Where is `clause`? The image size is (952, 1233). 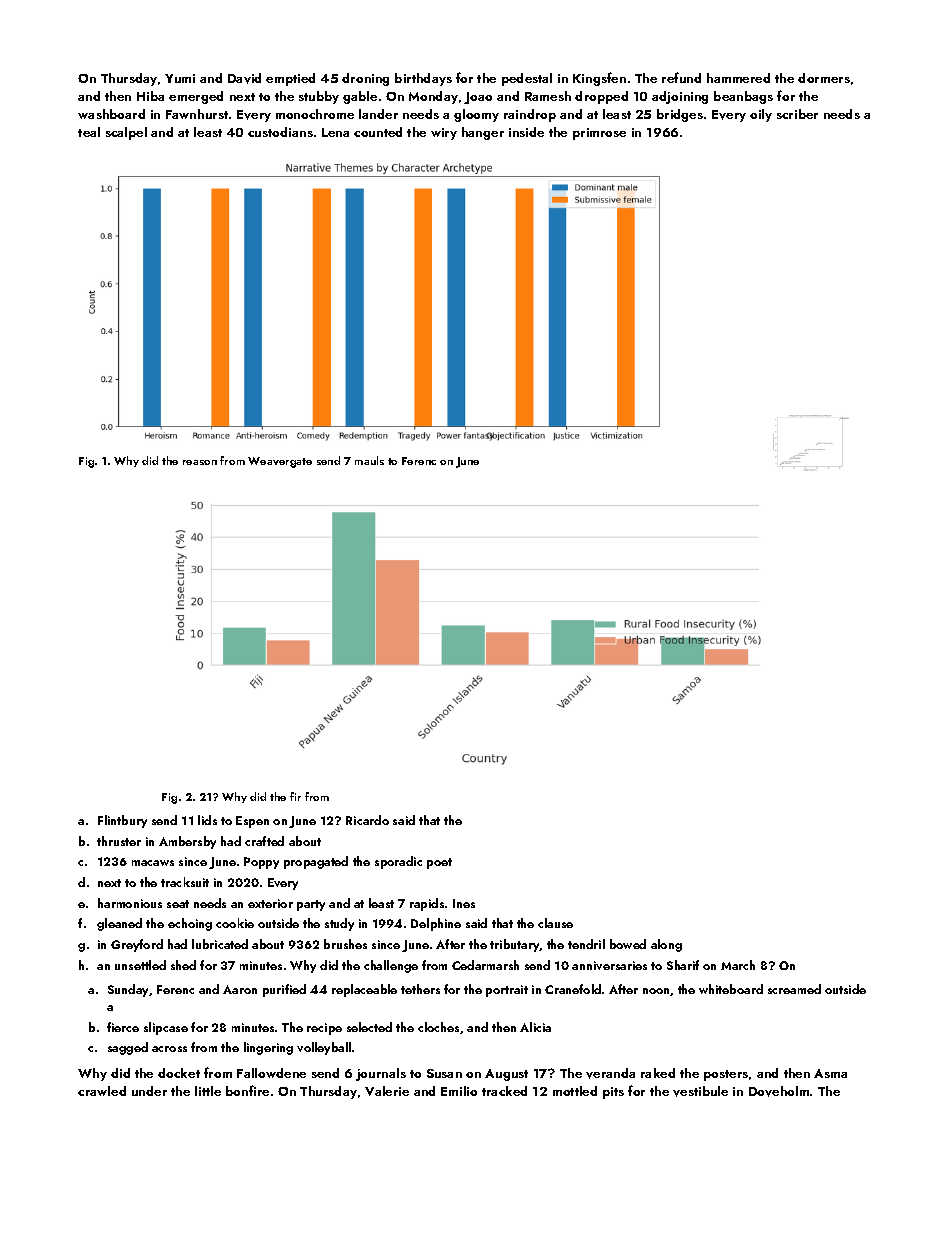
clause is located at coordinates (555, 923).
